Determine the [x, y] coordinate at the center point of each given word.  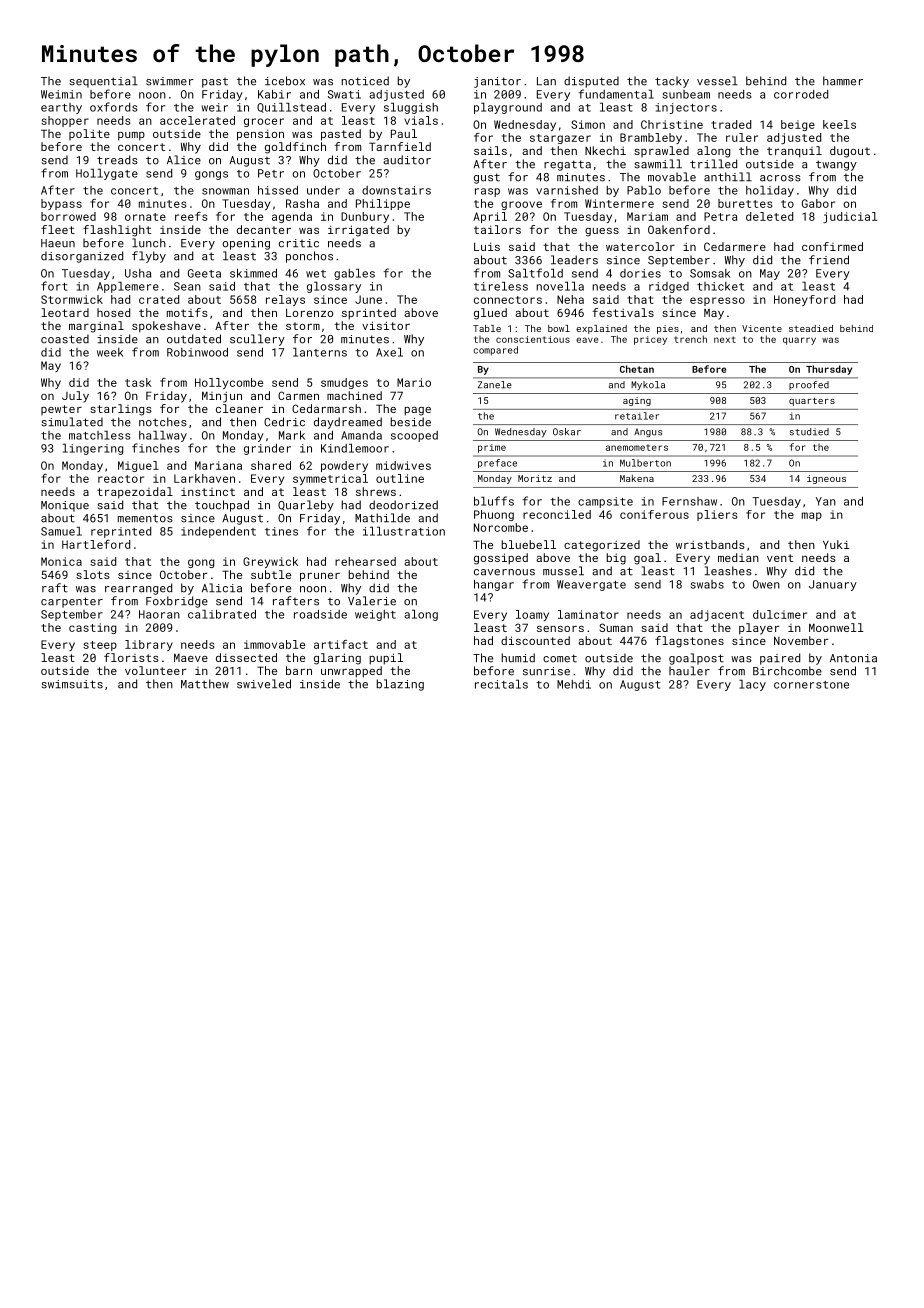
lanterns [320, 352]
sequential [103, 82]
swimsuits [72, 684]
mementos [145, 518]
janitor [497, 82]
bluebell [529, 544]
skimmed [253, 273]
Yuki [836, 544]
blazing [400, 685]
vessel [717, 81]
